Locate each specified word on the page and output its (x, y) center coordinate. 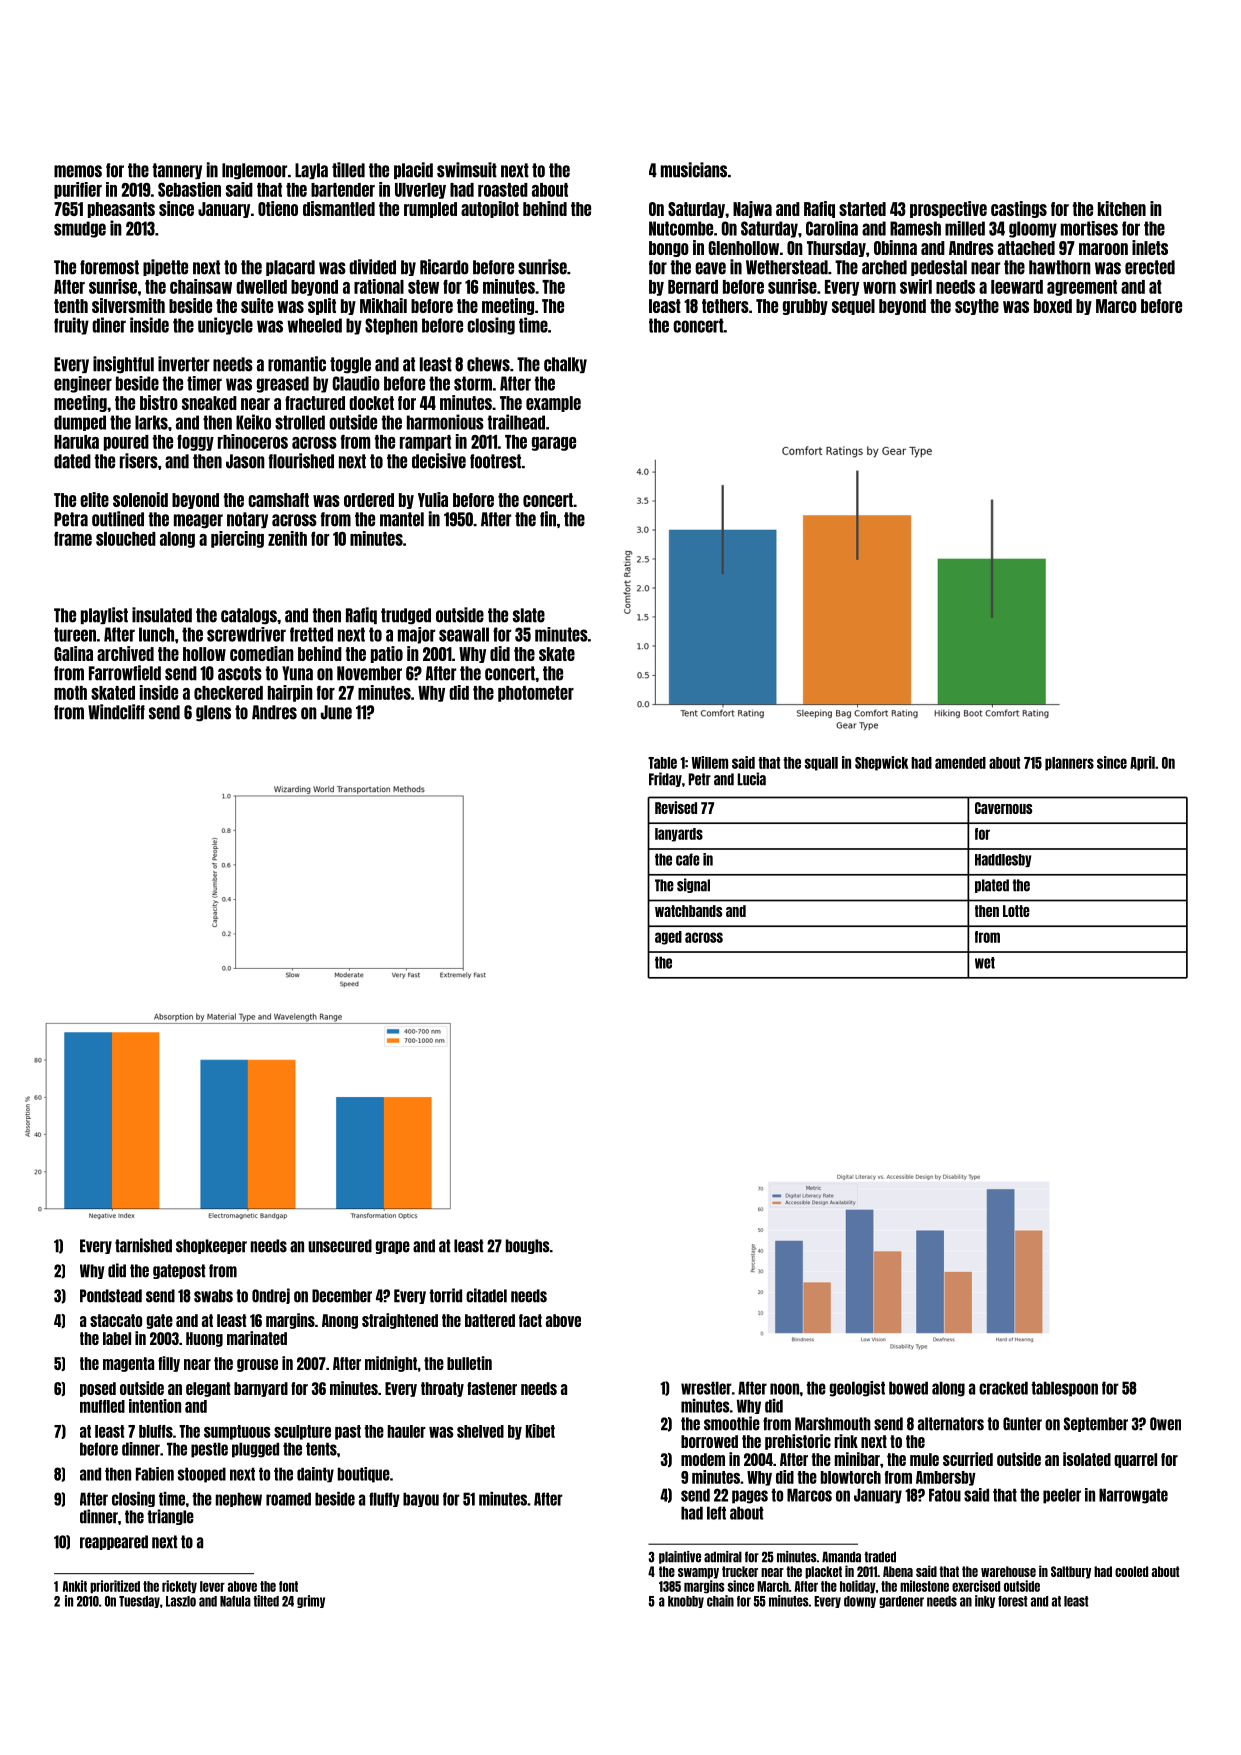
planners (1069, 764)
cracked (1003, 1388)
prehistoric (798, 1442)
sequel (853, 307)
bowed (908, 1388)
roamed (288, 1499)
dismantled (339, 208)
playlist (104, 615)
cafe (688, 859)
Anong (340, 1321)
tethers (725, 306)
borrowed (709, 1441)
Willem (709, 762)
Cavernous (1003, 808)
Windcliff (116, 712)
